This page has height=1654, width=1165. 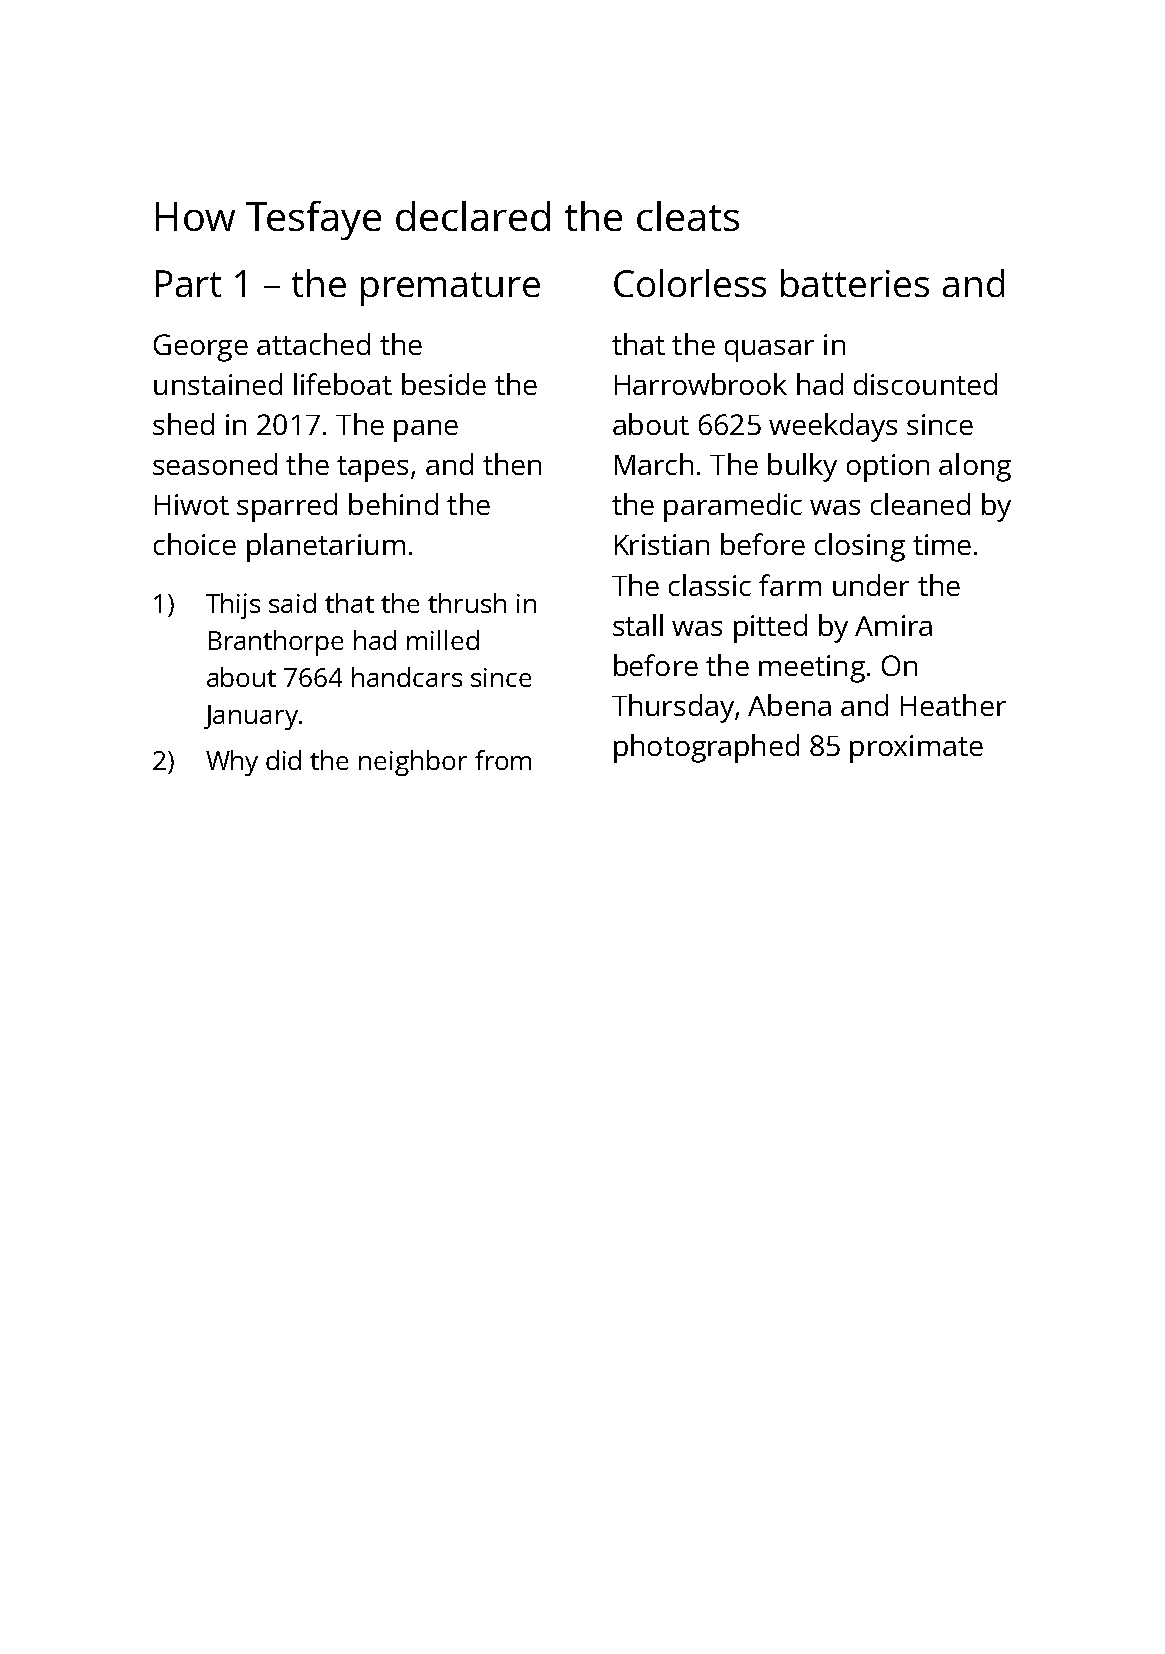 I want to click on discounted, so click(x=925, y=384).
